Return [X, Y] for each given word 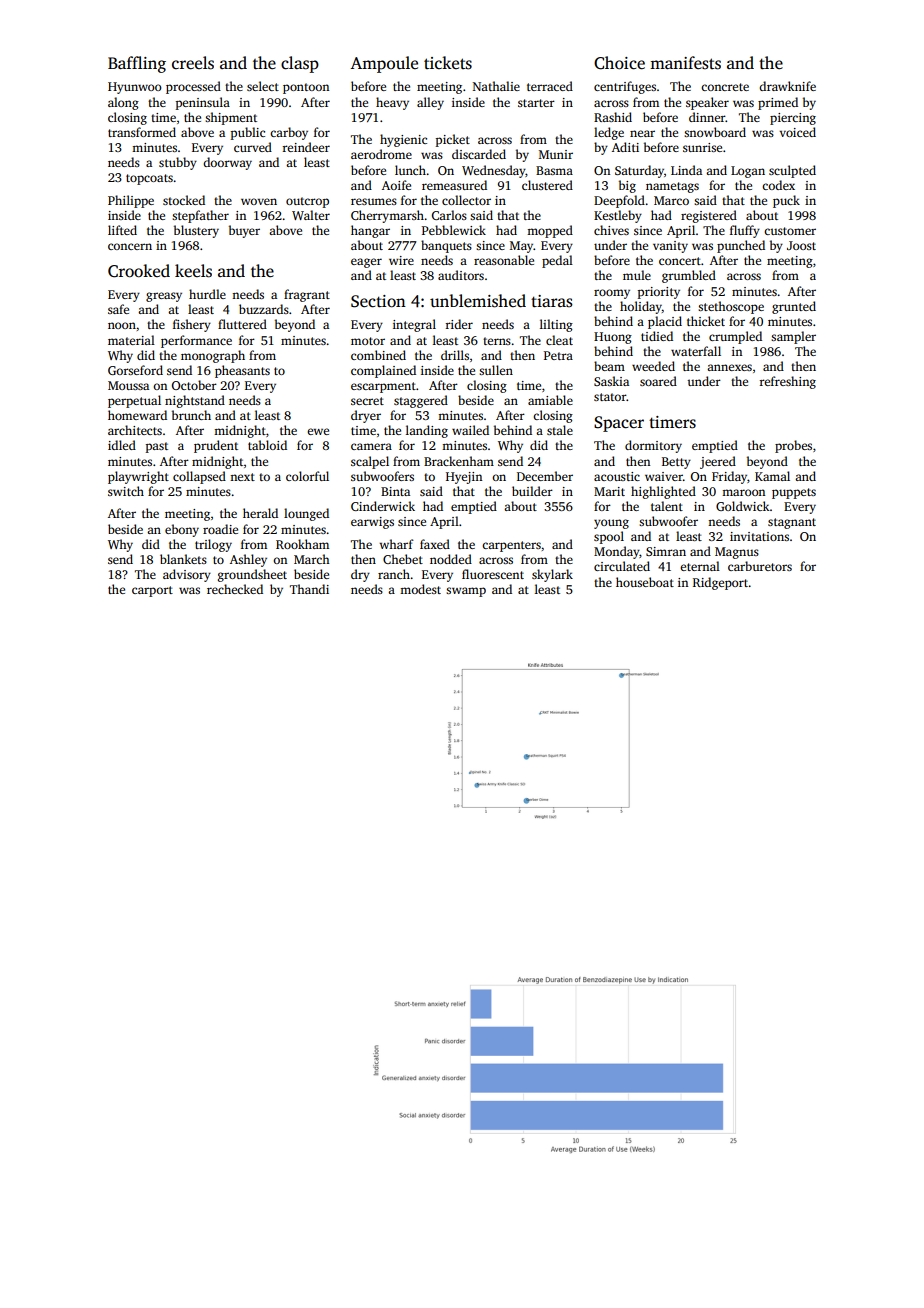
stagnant [792, 523]
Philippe [131, 201]
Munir [556, 154]
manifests [685, 63]
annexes [729, 367]
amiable [550, 400]
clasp [300, 64]
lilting [556, 325]
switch [126, 491]
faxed [435, 544]
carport [152, 591]
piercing [793, 119]
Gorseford [135, 370]
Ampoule [384, 64]
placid [665, 322]
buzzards [264, 309]
